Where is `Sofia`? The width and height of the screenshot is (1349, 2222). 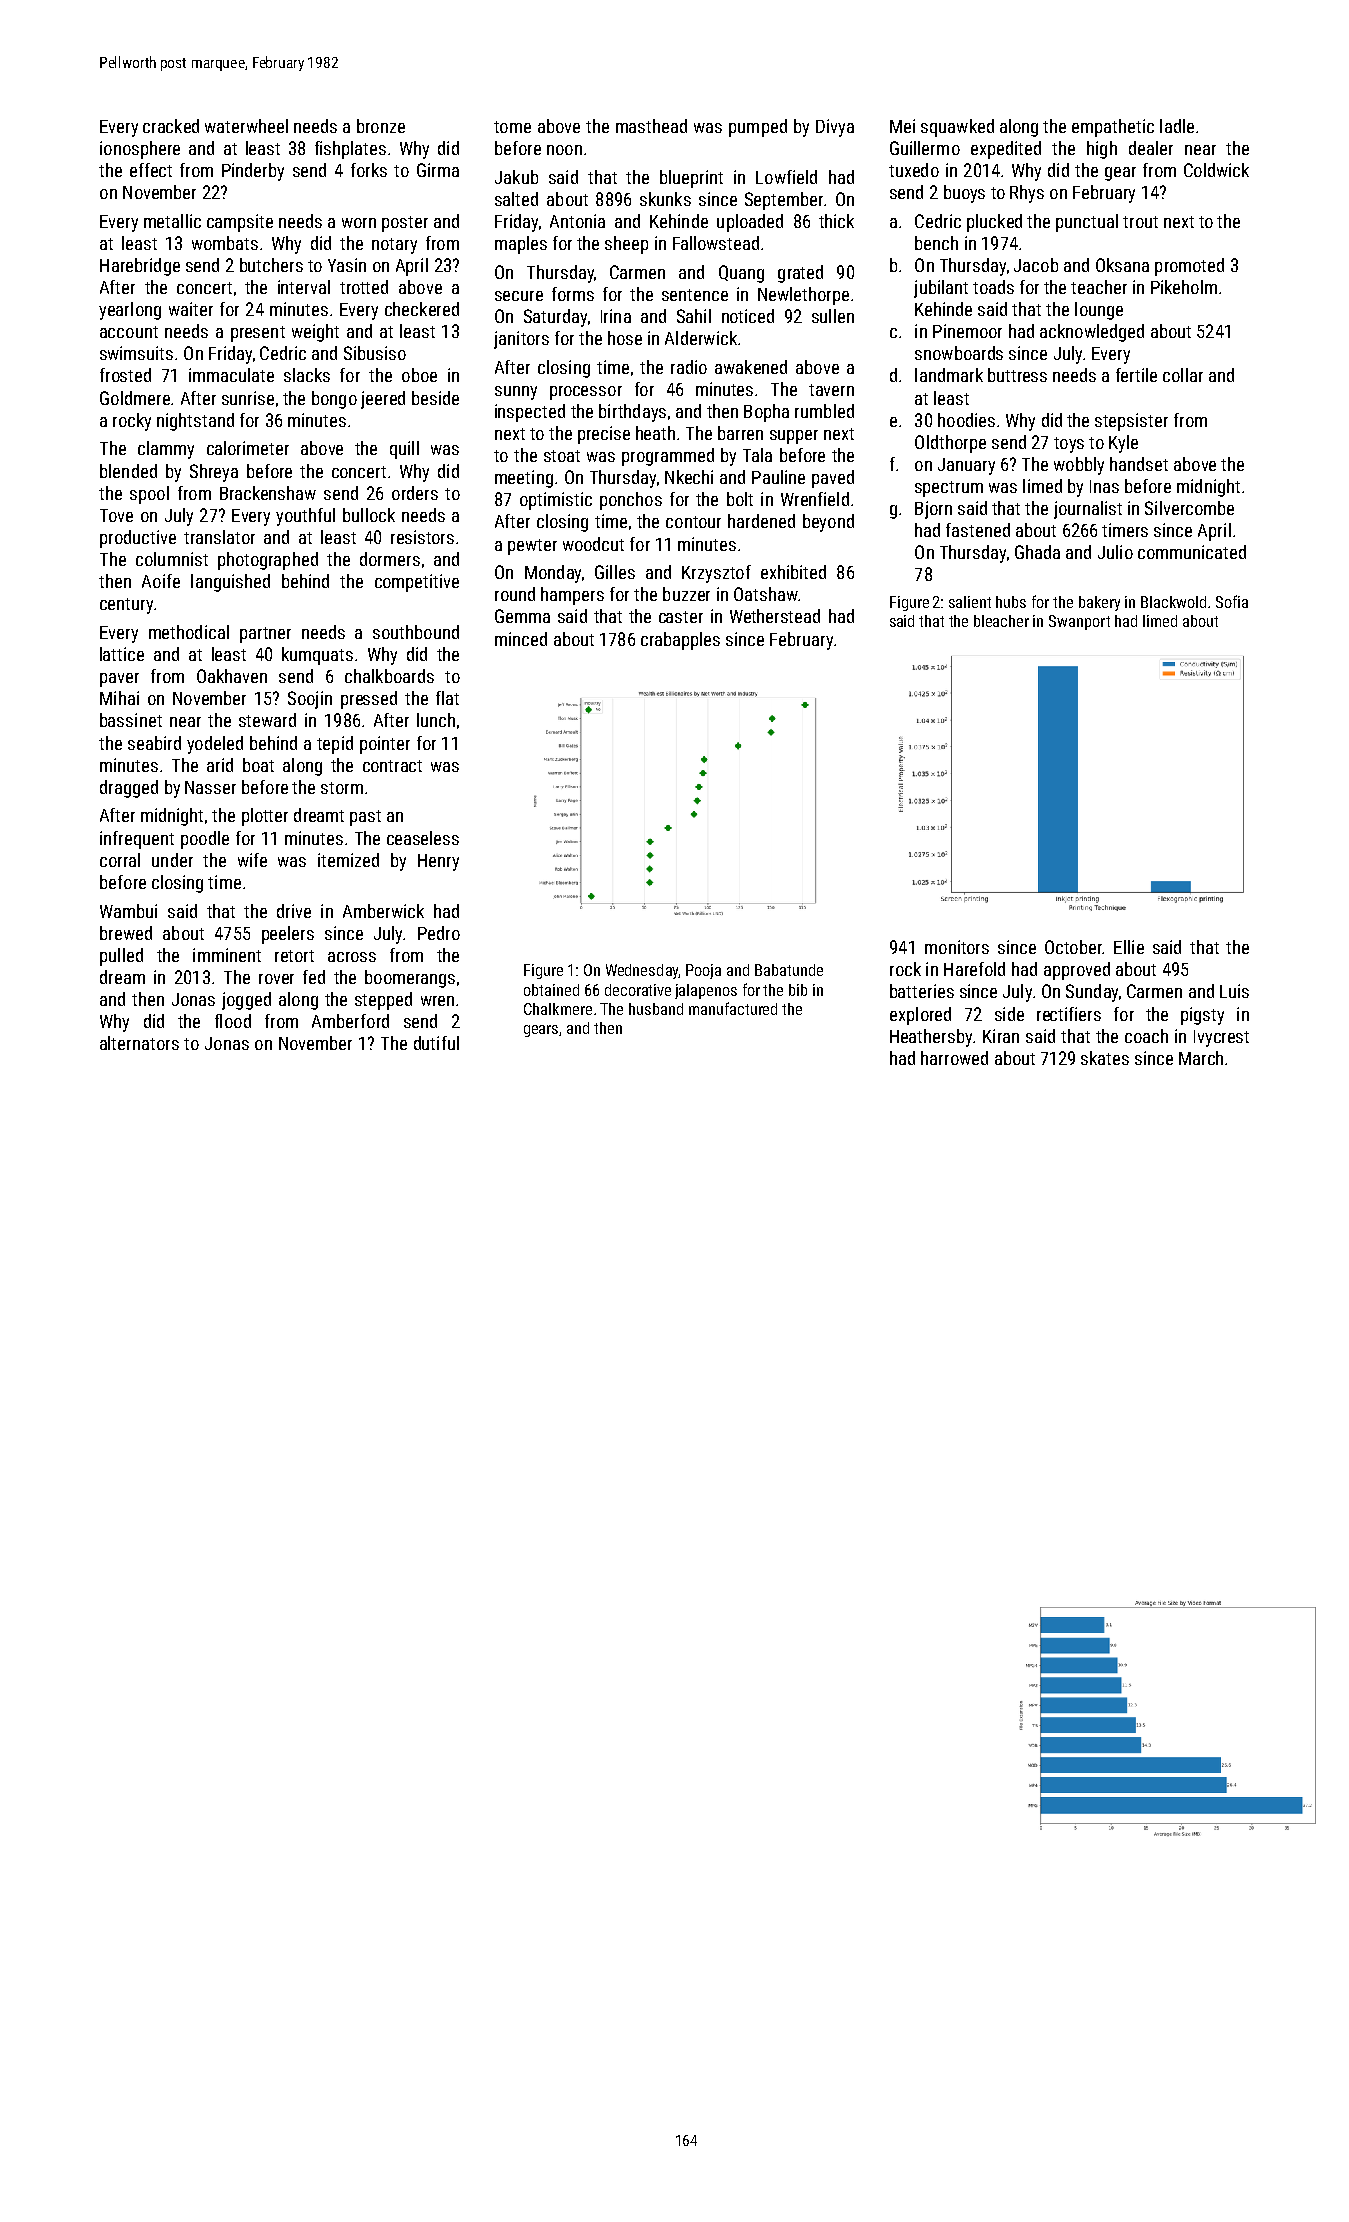
Sofia is located at coordinates (1232, 601).
